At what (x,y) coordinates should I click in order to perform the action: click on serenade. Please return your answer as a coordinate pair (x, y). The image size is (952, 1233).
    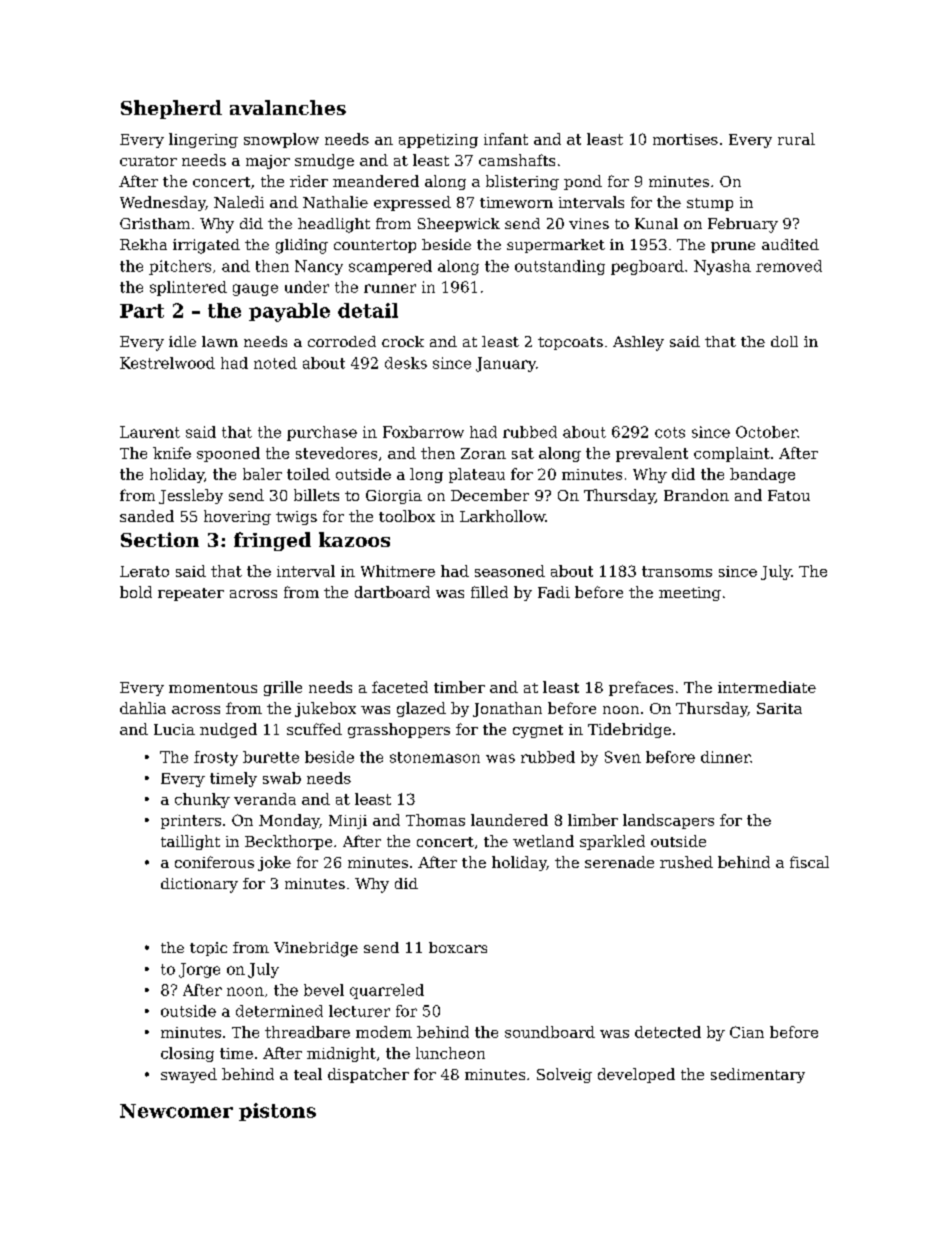
    Looking at the image, I should click on (619, 862).
